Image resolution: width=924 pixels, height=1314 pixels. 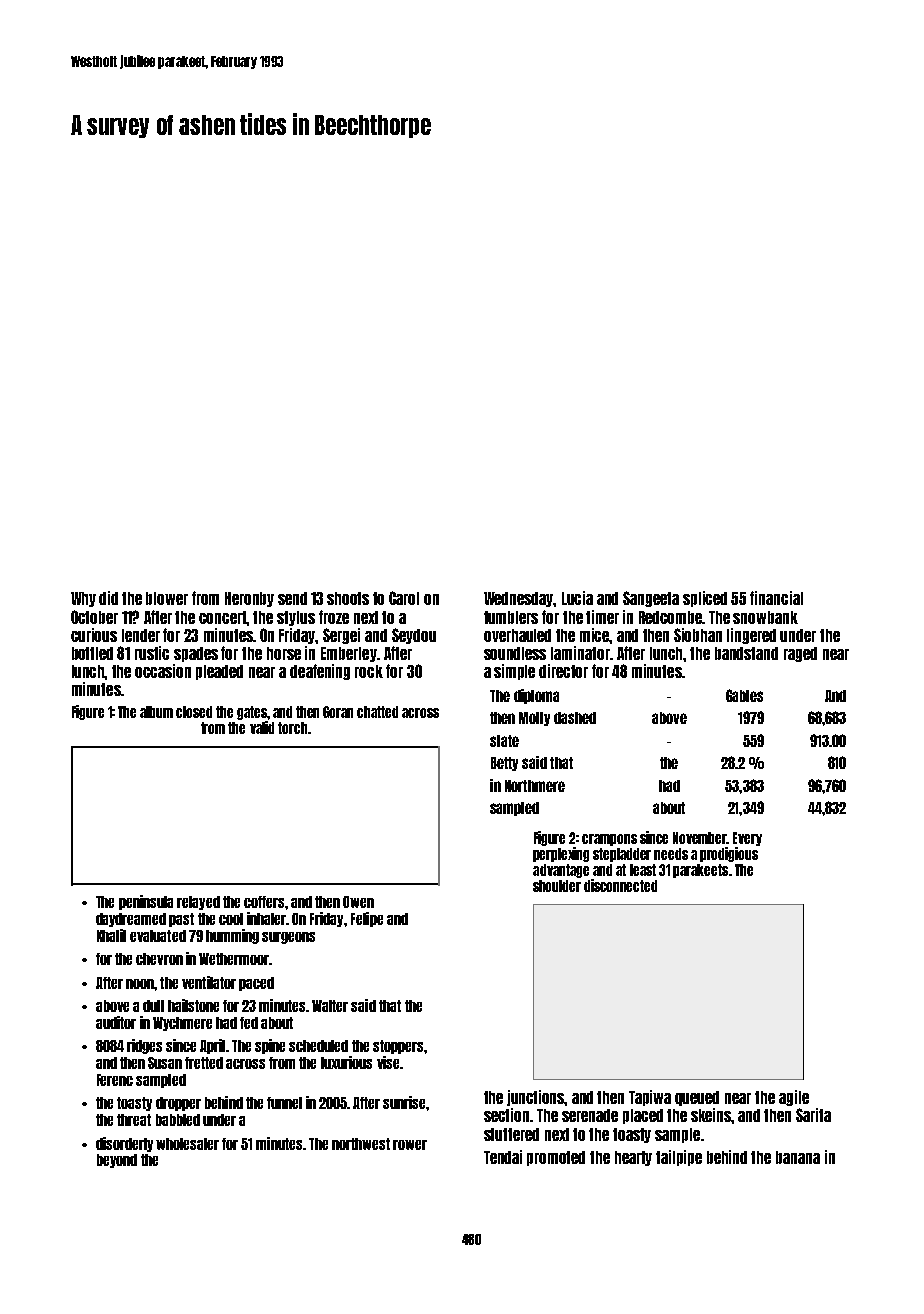 I want to click on soundless, so click(x=515, y=653).
